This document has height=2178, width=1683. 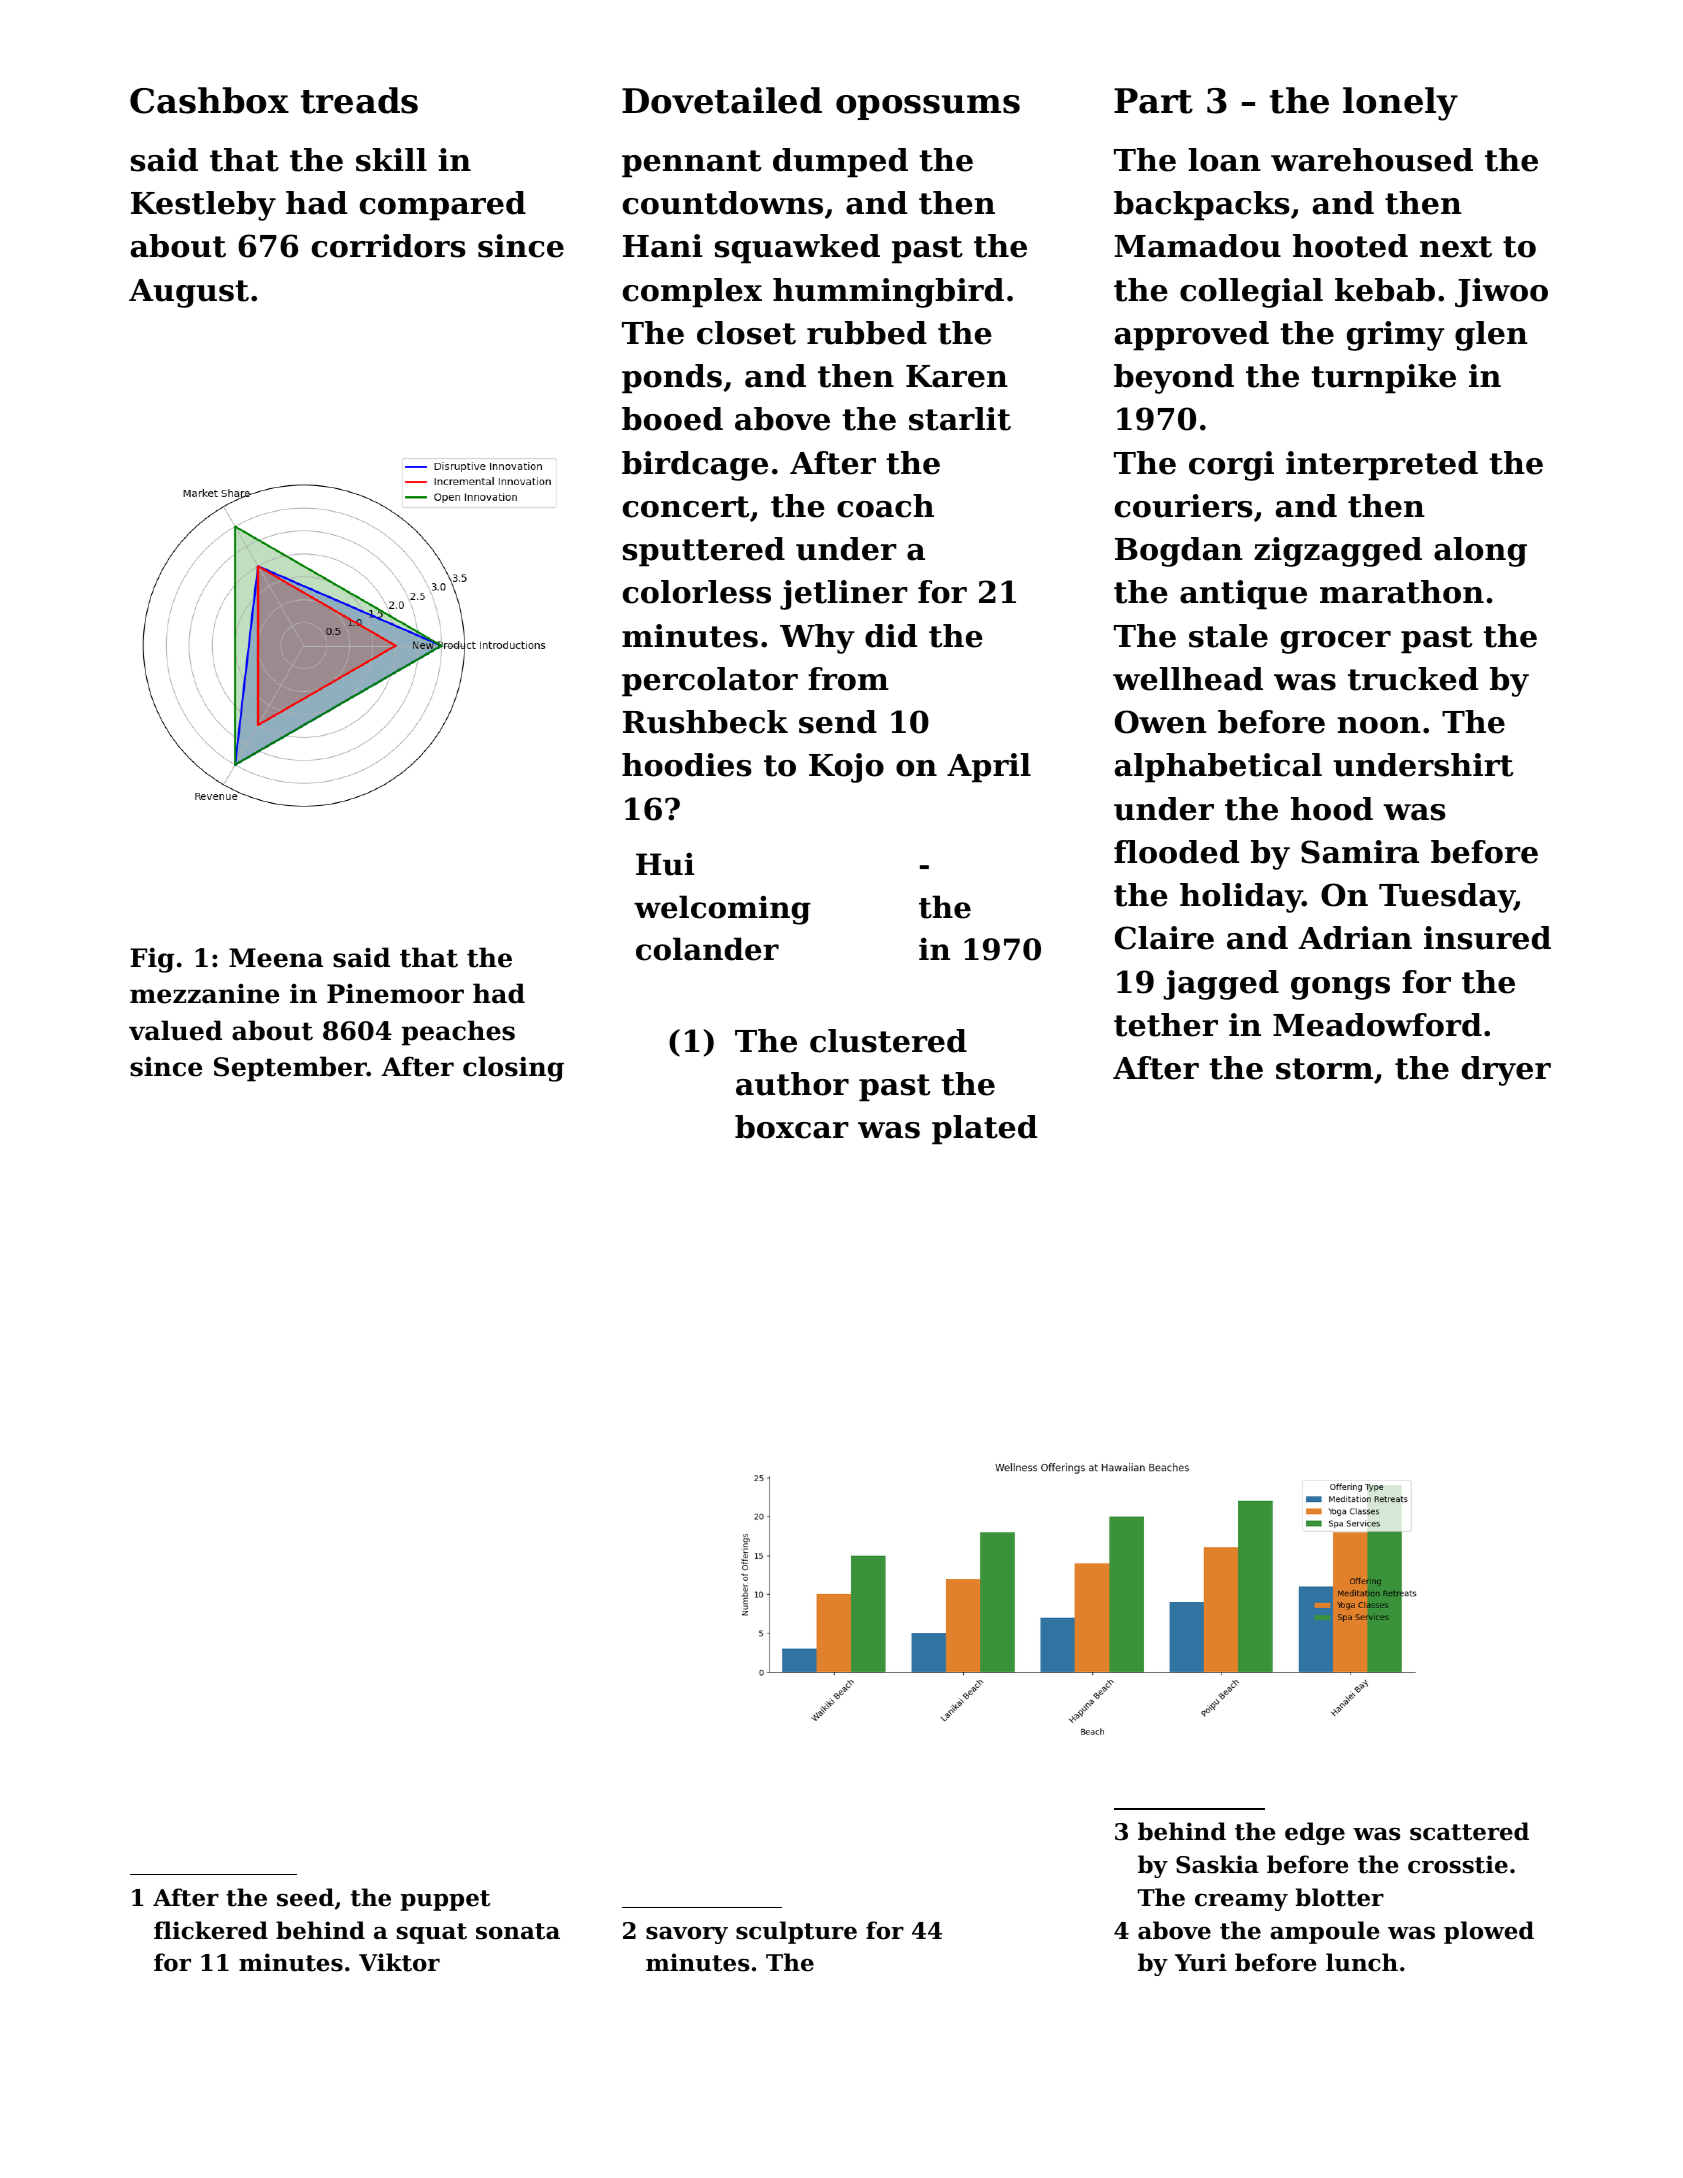 What do you see at coordinates (792, 1127) in the document?
I see `boxcar` at bounding box center [792, 1127].
